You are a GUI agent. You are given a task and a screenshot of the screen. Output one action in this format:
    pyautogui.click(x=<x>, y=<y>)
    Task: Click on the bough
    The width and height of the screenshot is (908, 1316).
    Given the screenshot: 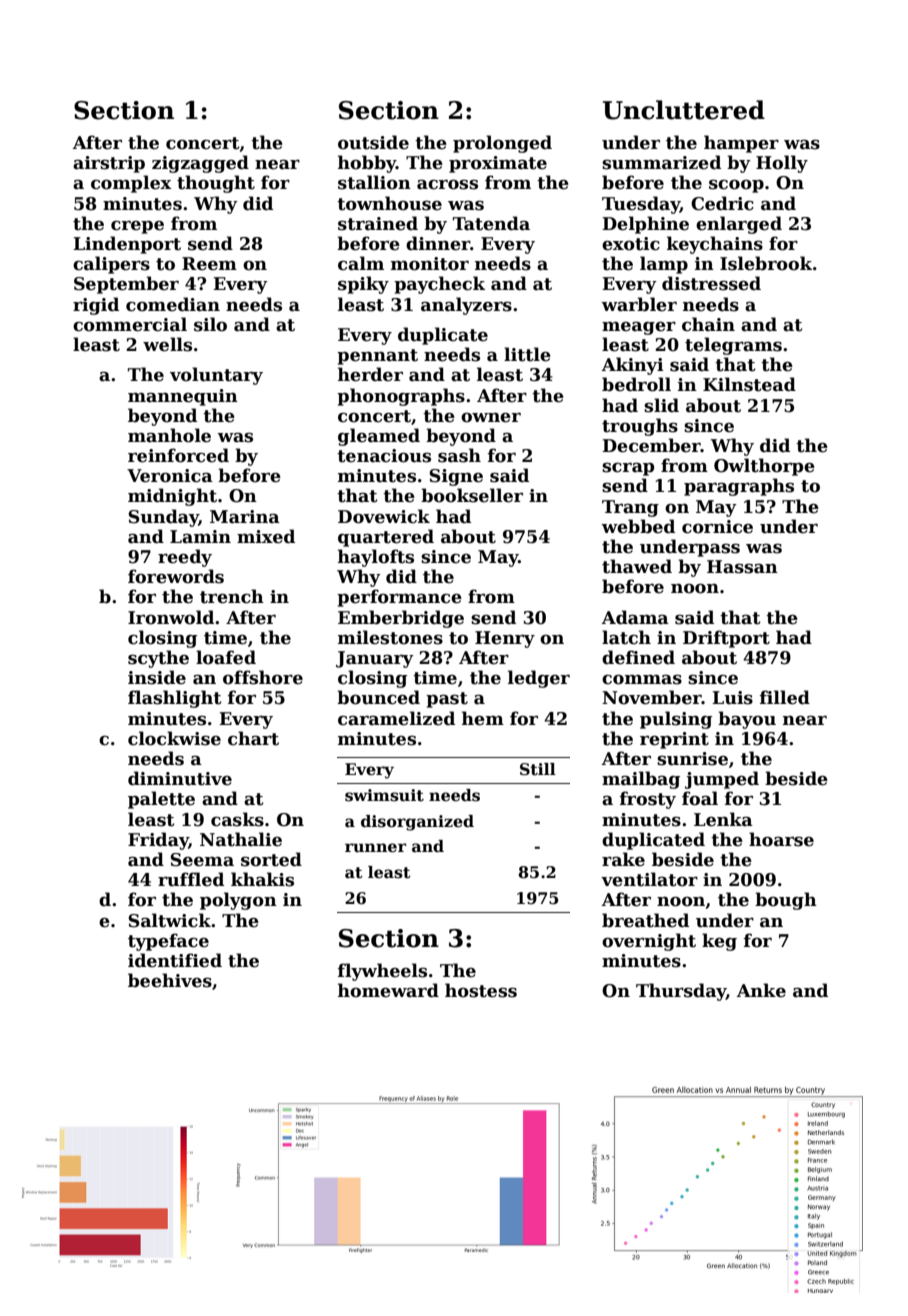 What is the action you would take?
    pyautogui.click(x=786, y=901)
